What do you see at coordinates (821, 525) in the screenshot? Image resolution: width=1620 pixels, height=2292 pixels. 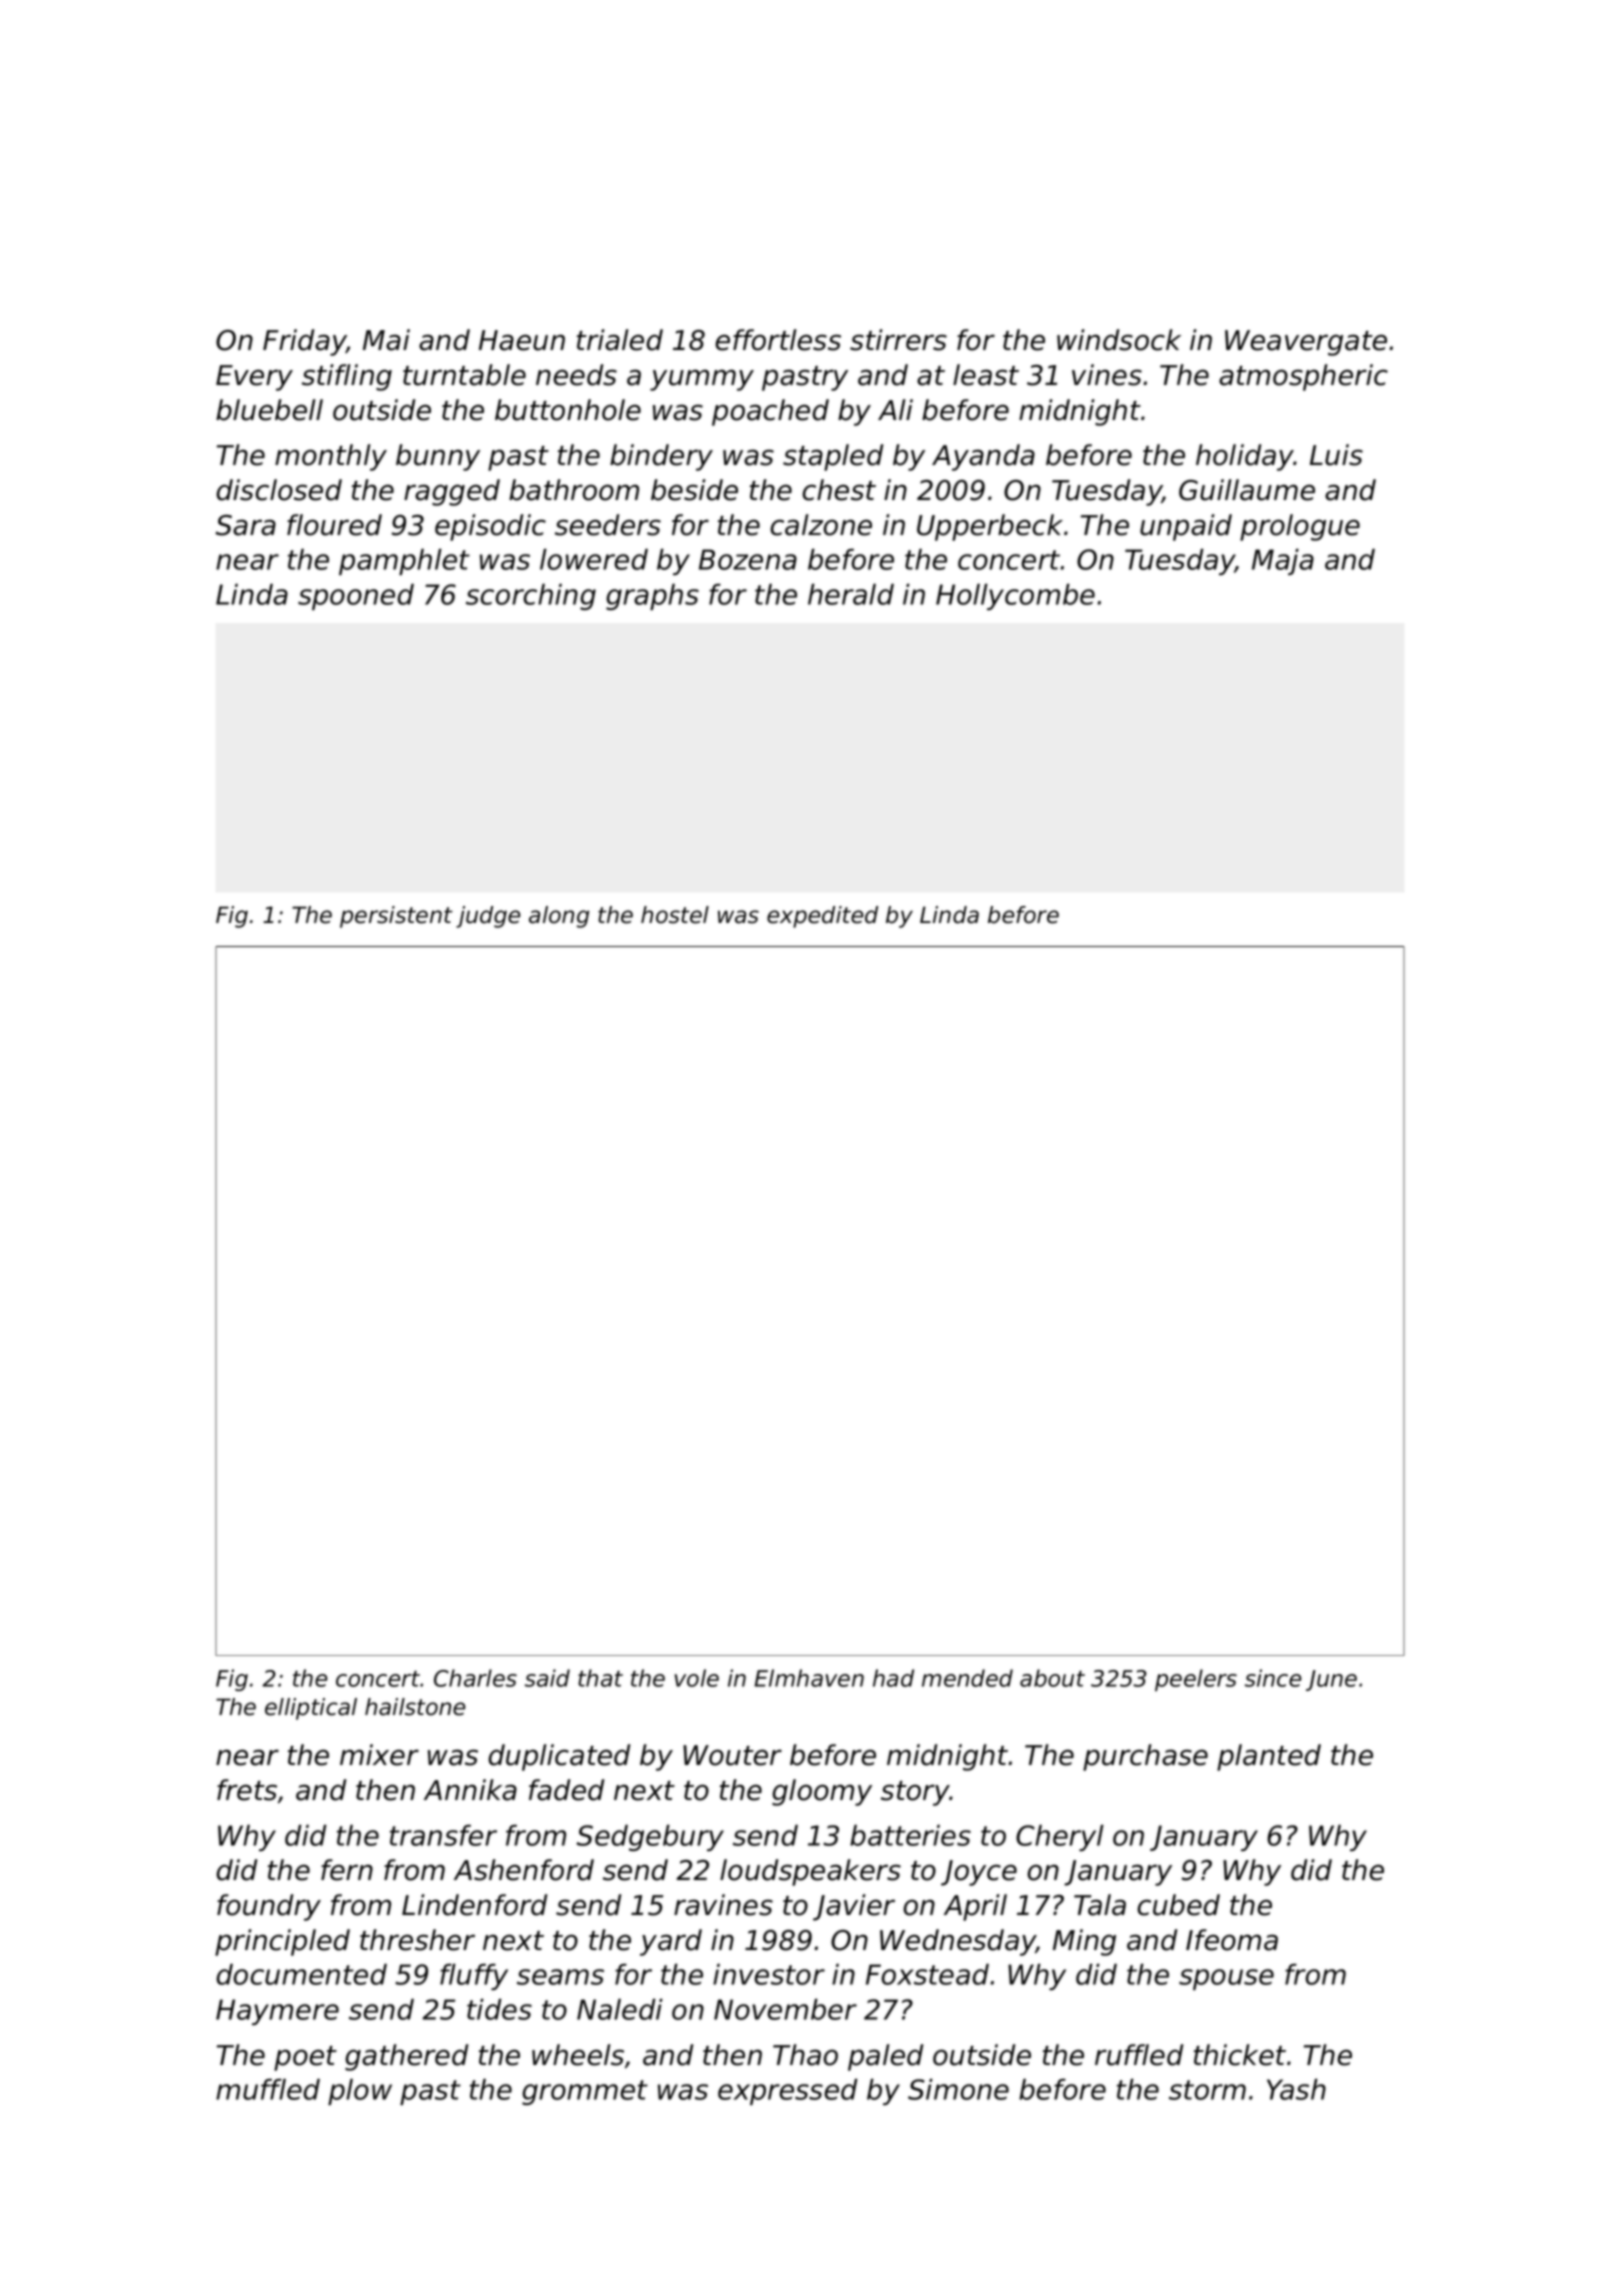 I see `calzone` at bounding box center [821, 525].
